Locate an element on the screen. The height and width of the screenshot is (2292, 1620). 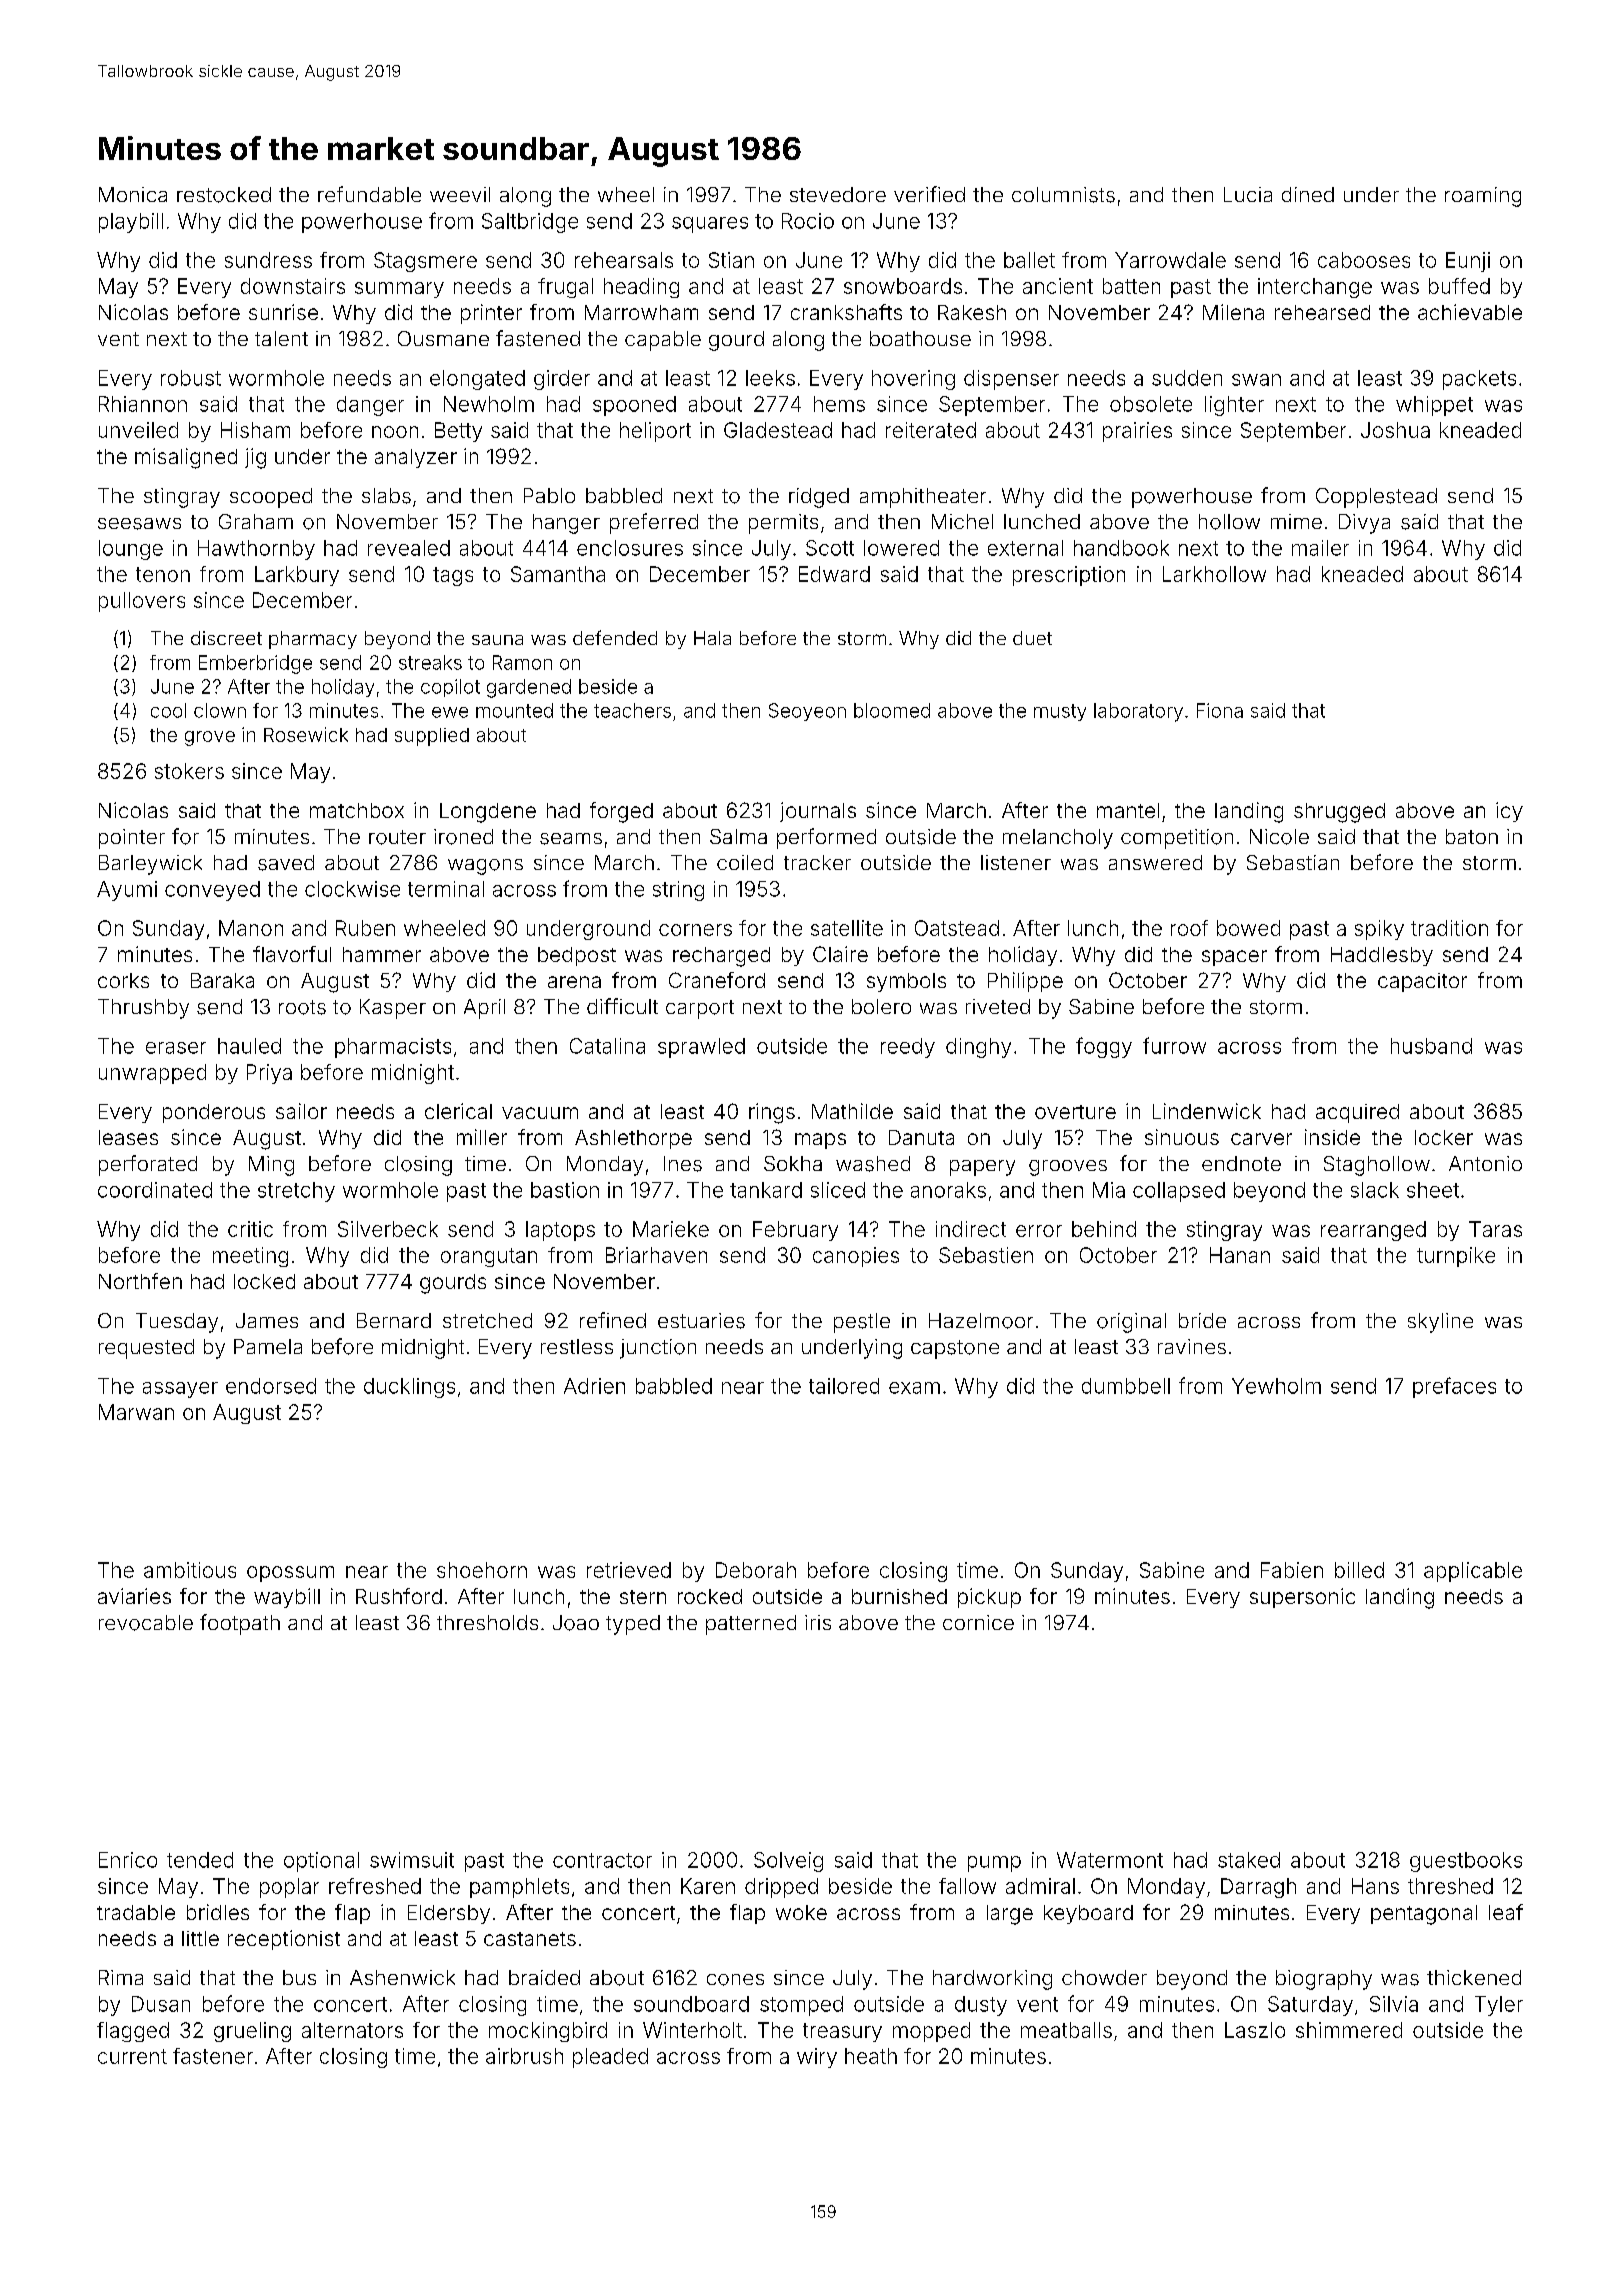
cornice is located at coordinates (978, 1622).
